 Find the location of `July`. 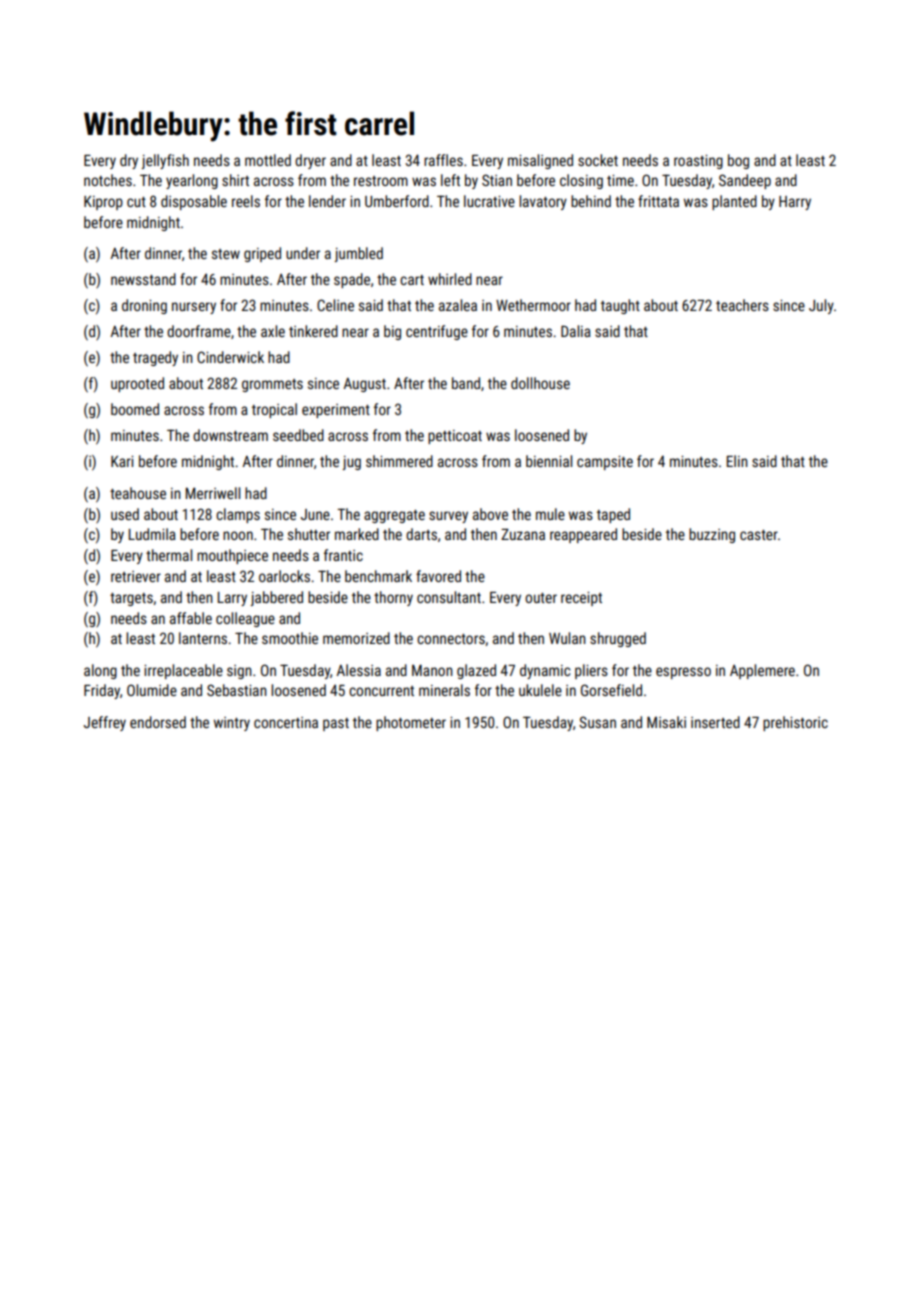

July is located at coordinates (821, 306).
